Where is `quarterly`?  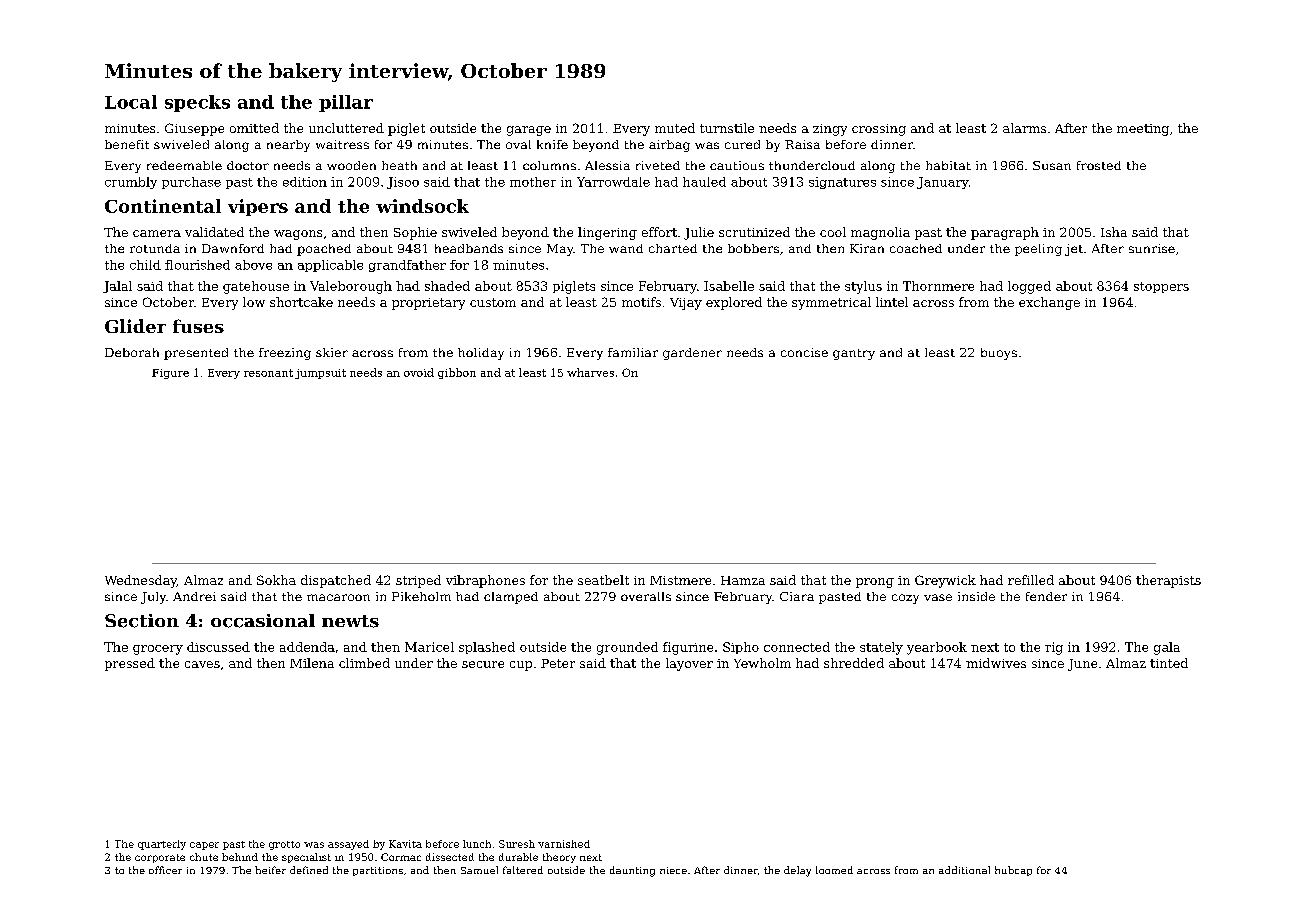
quarterly is located at coordinates (162, 845).
